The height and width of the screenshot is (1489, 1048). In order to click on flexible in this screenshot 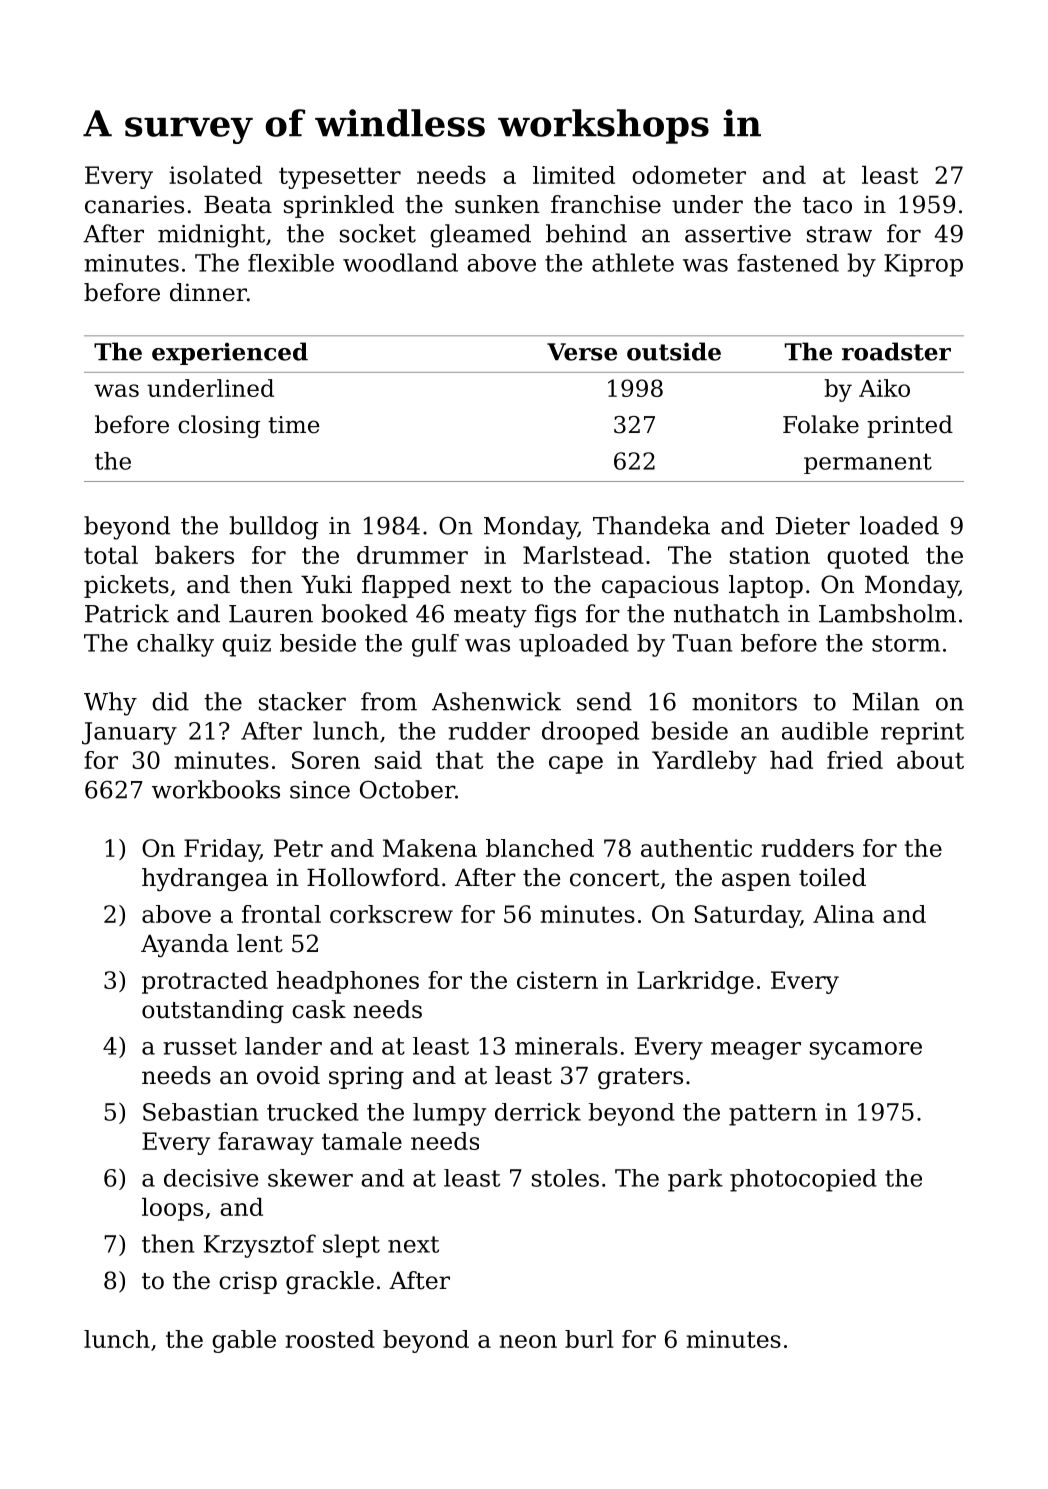, I will do `click(291, 263)`.
